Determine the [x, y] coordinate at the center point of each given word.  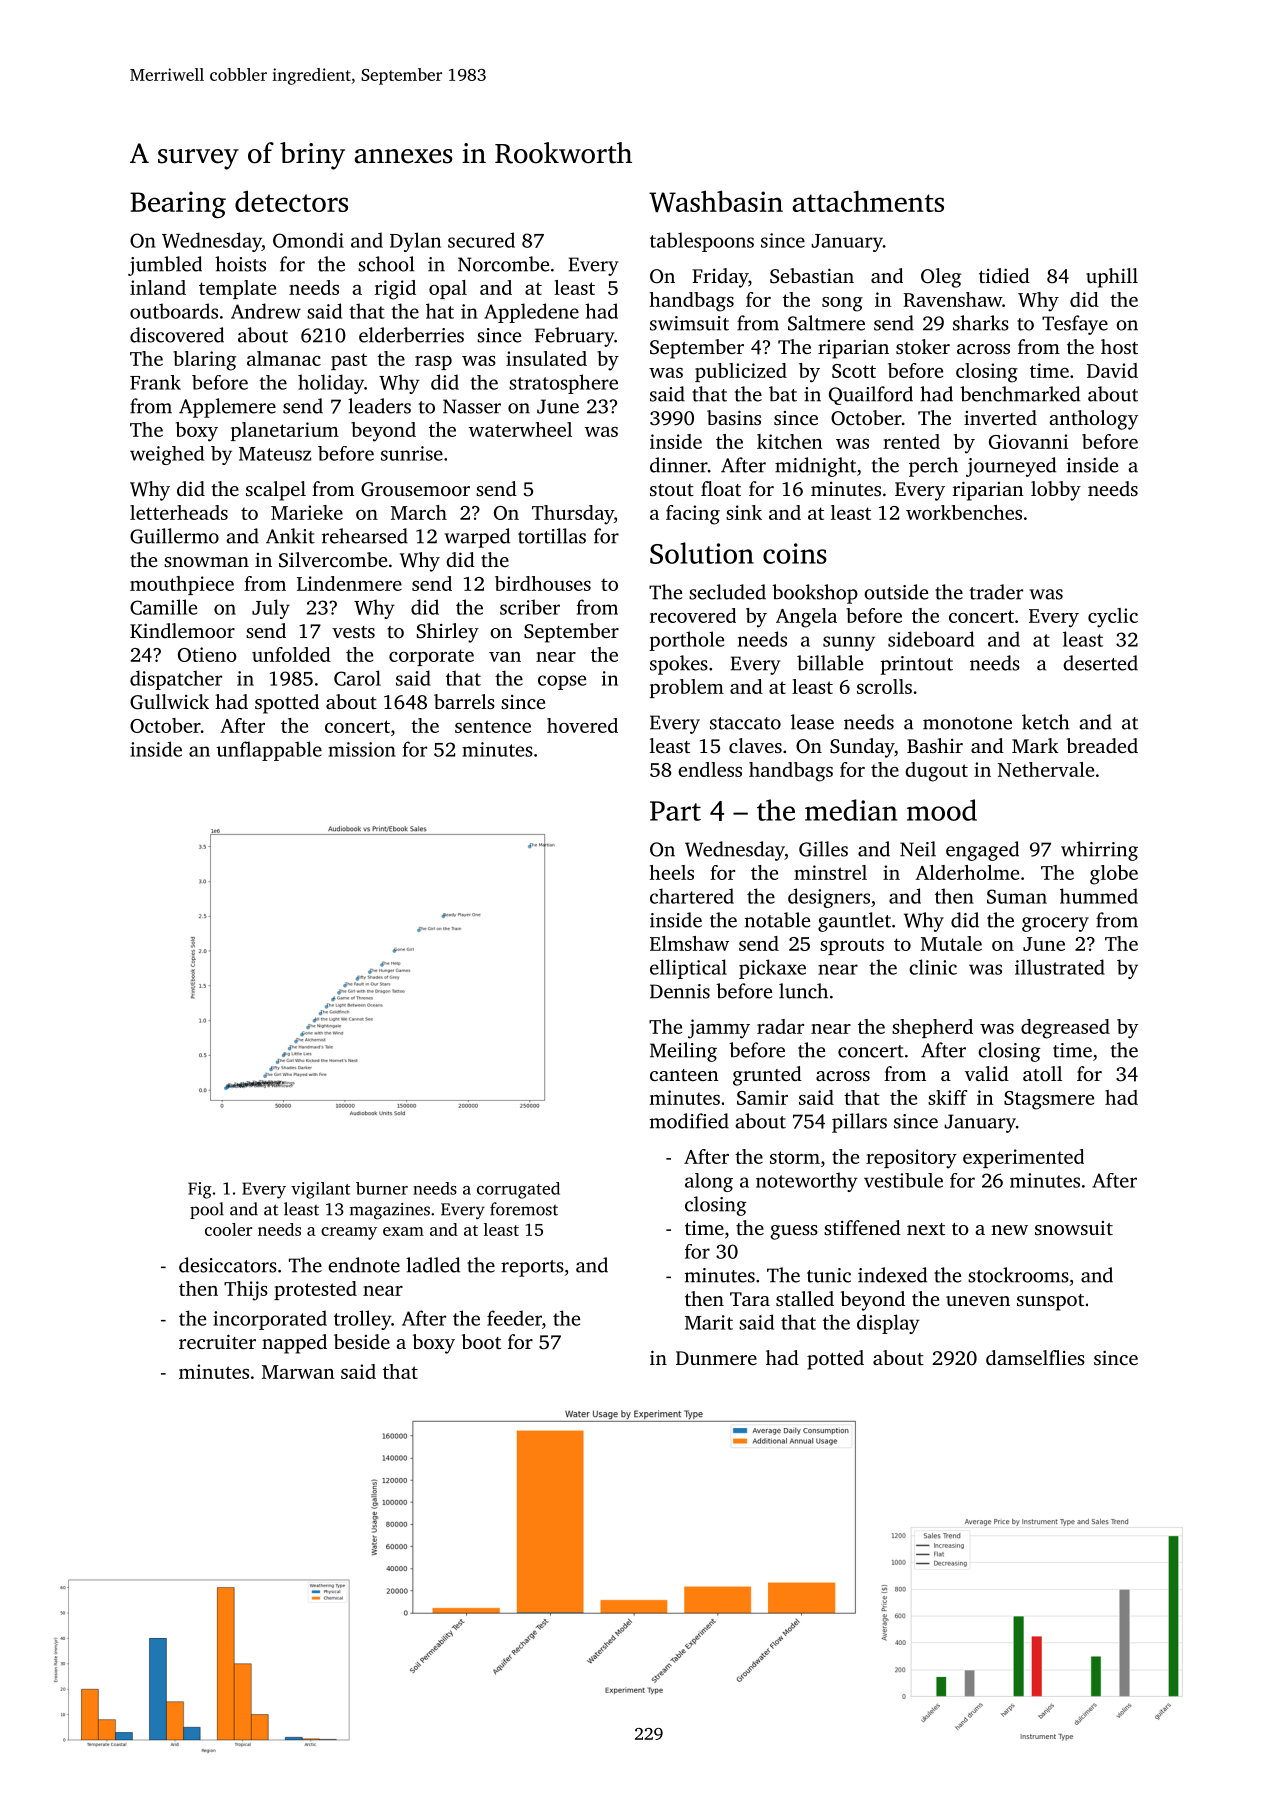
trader [996, 592]
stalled [805, 1298]
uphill [1112, 278]
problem [687, 688]
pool [207, 1210]
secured [481, 240]
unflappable [269, 751]
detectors [291, 201]
